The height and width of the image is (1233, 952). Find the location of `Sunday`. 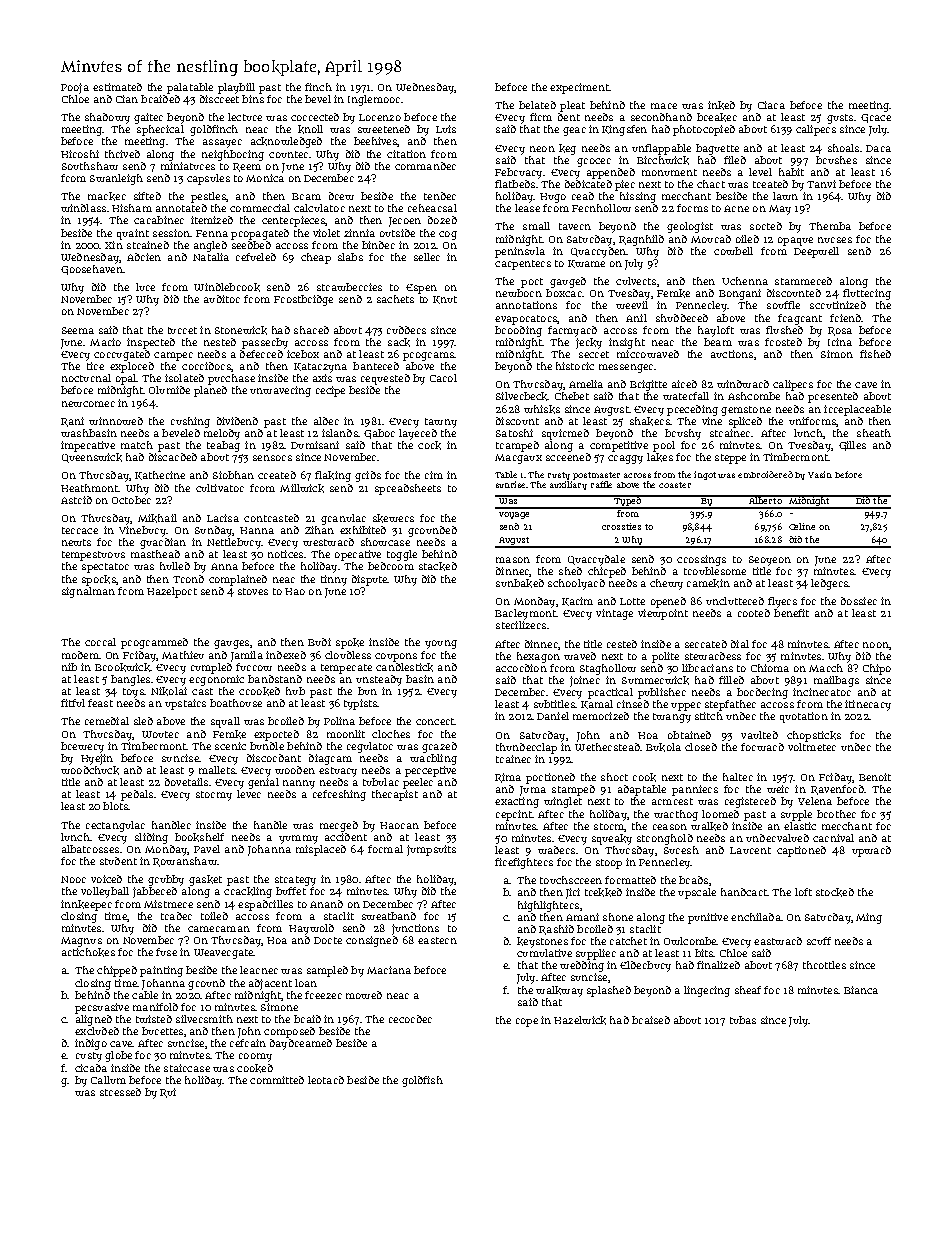

Sunday is located at coordinates (213, 531).
